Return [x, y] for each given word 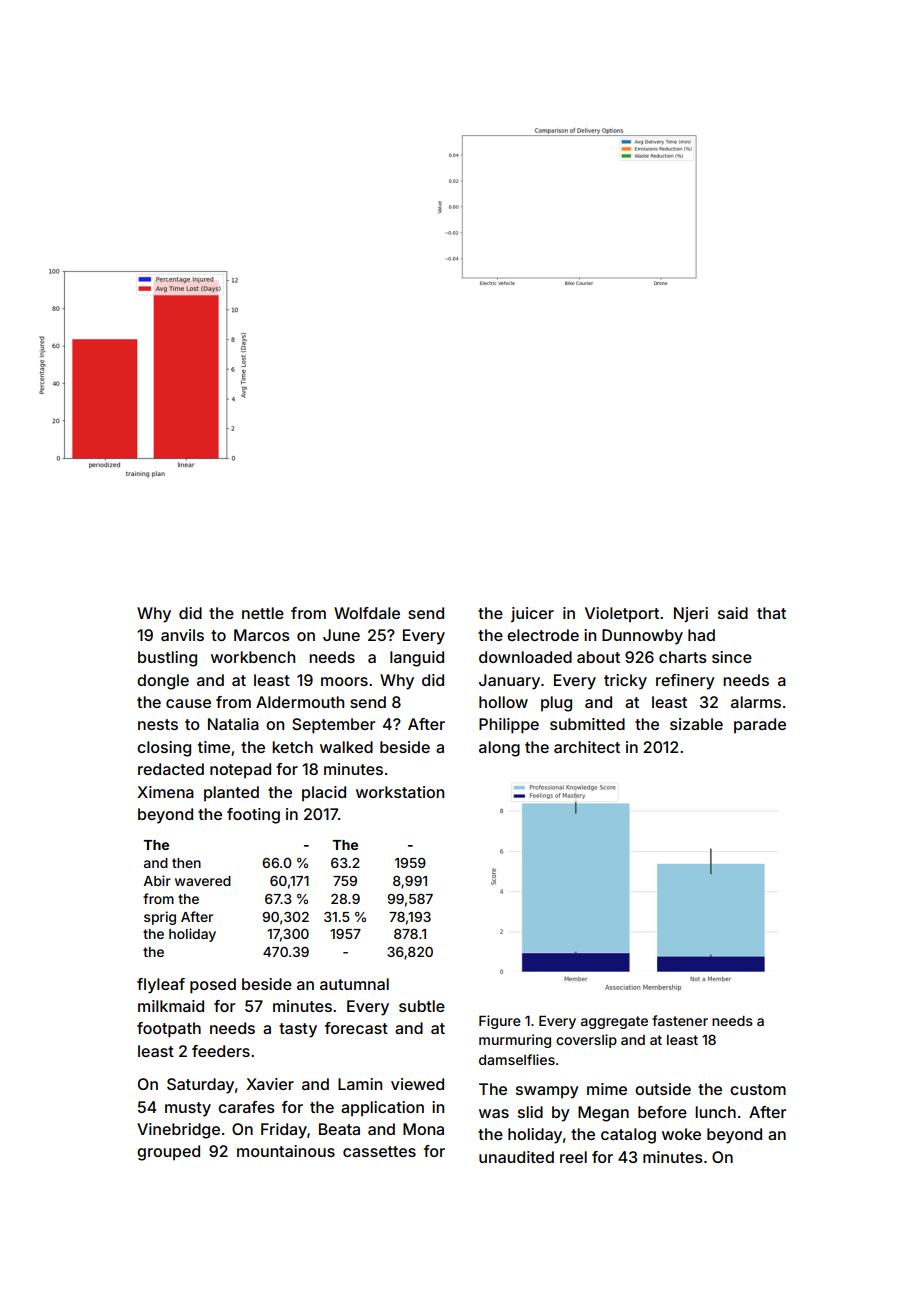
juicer [532, 614]
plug [556, 704]
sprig [160, 918]
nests [158, 724]
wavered [203, 881]
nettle [263, 613]
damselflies [517, 1059]
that [771, 613]
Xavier [270, 1084]
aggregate [614, 1022]
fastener [680, 1020]
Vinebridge [178, 1131]
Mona [423, 1129]
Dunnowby [642, 637]
